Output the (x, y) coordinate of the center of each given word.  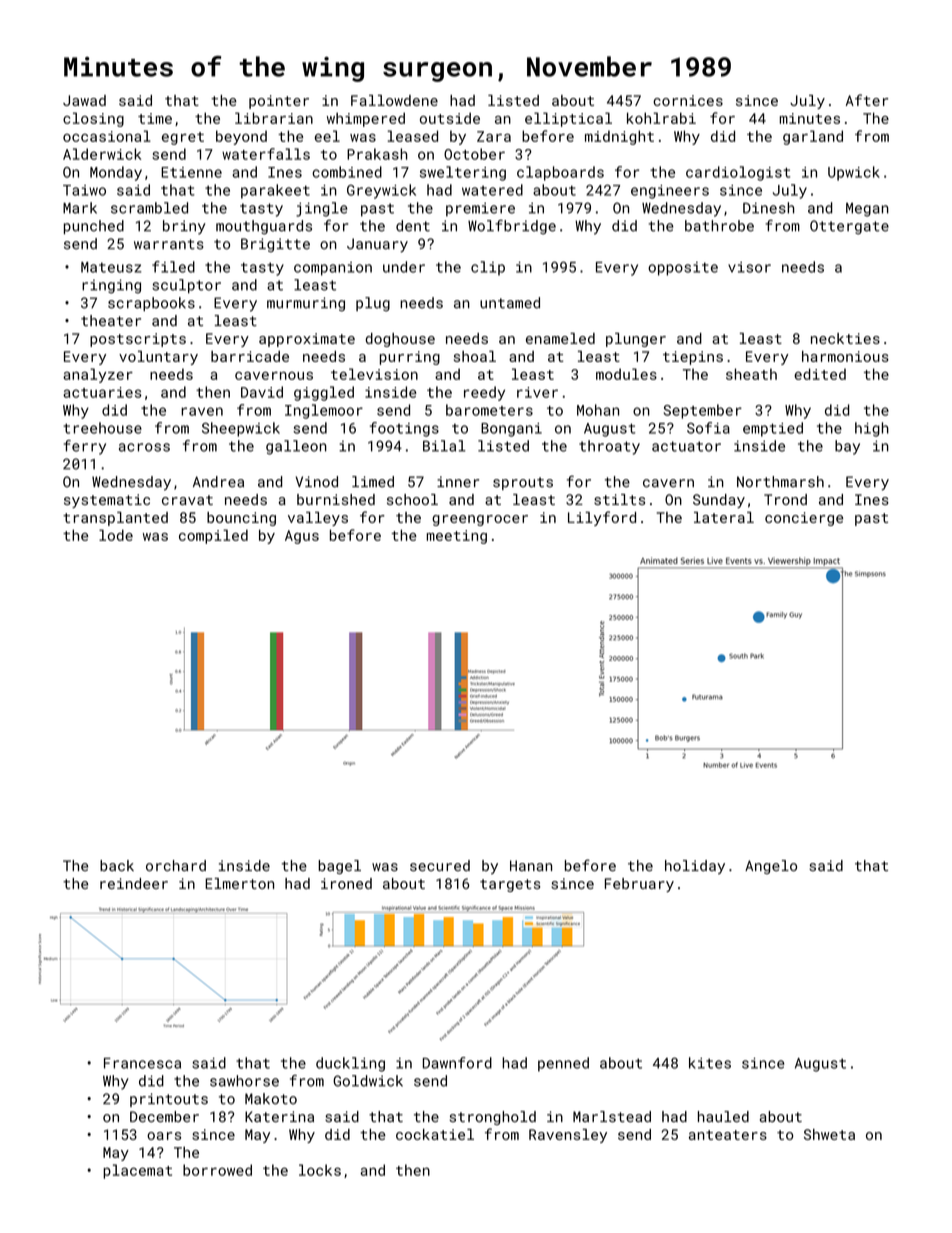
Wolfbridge (512, 227)
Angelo (771, 867)
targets (510, 885)
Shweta (829, 1134)
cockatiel (435, 1134)
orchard (176, 866)
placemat (137, 1171)
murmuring (306, 304)
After (867, 100)
